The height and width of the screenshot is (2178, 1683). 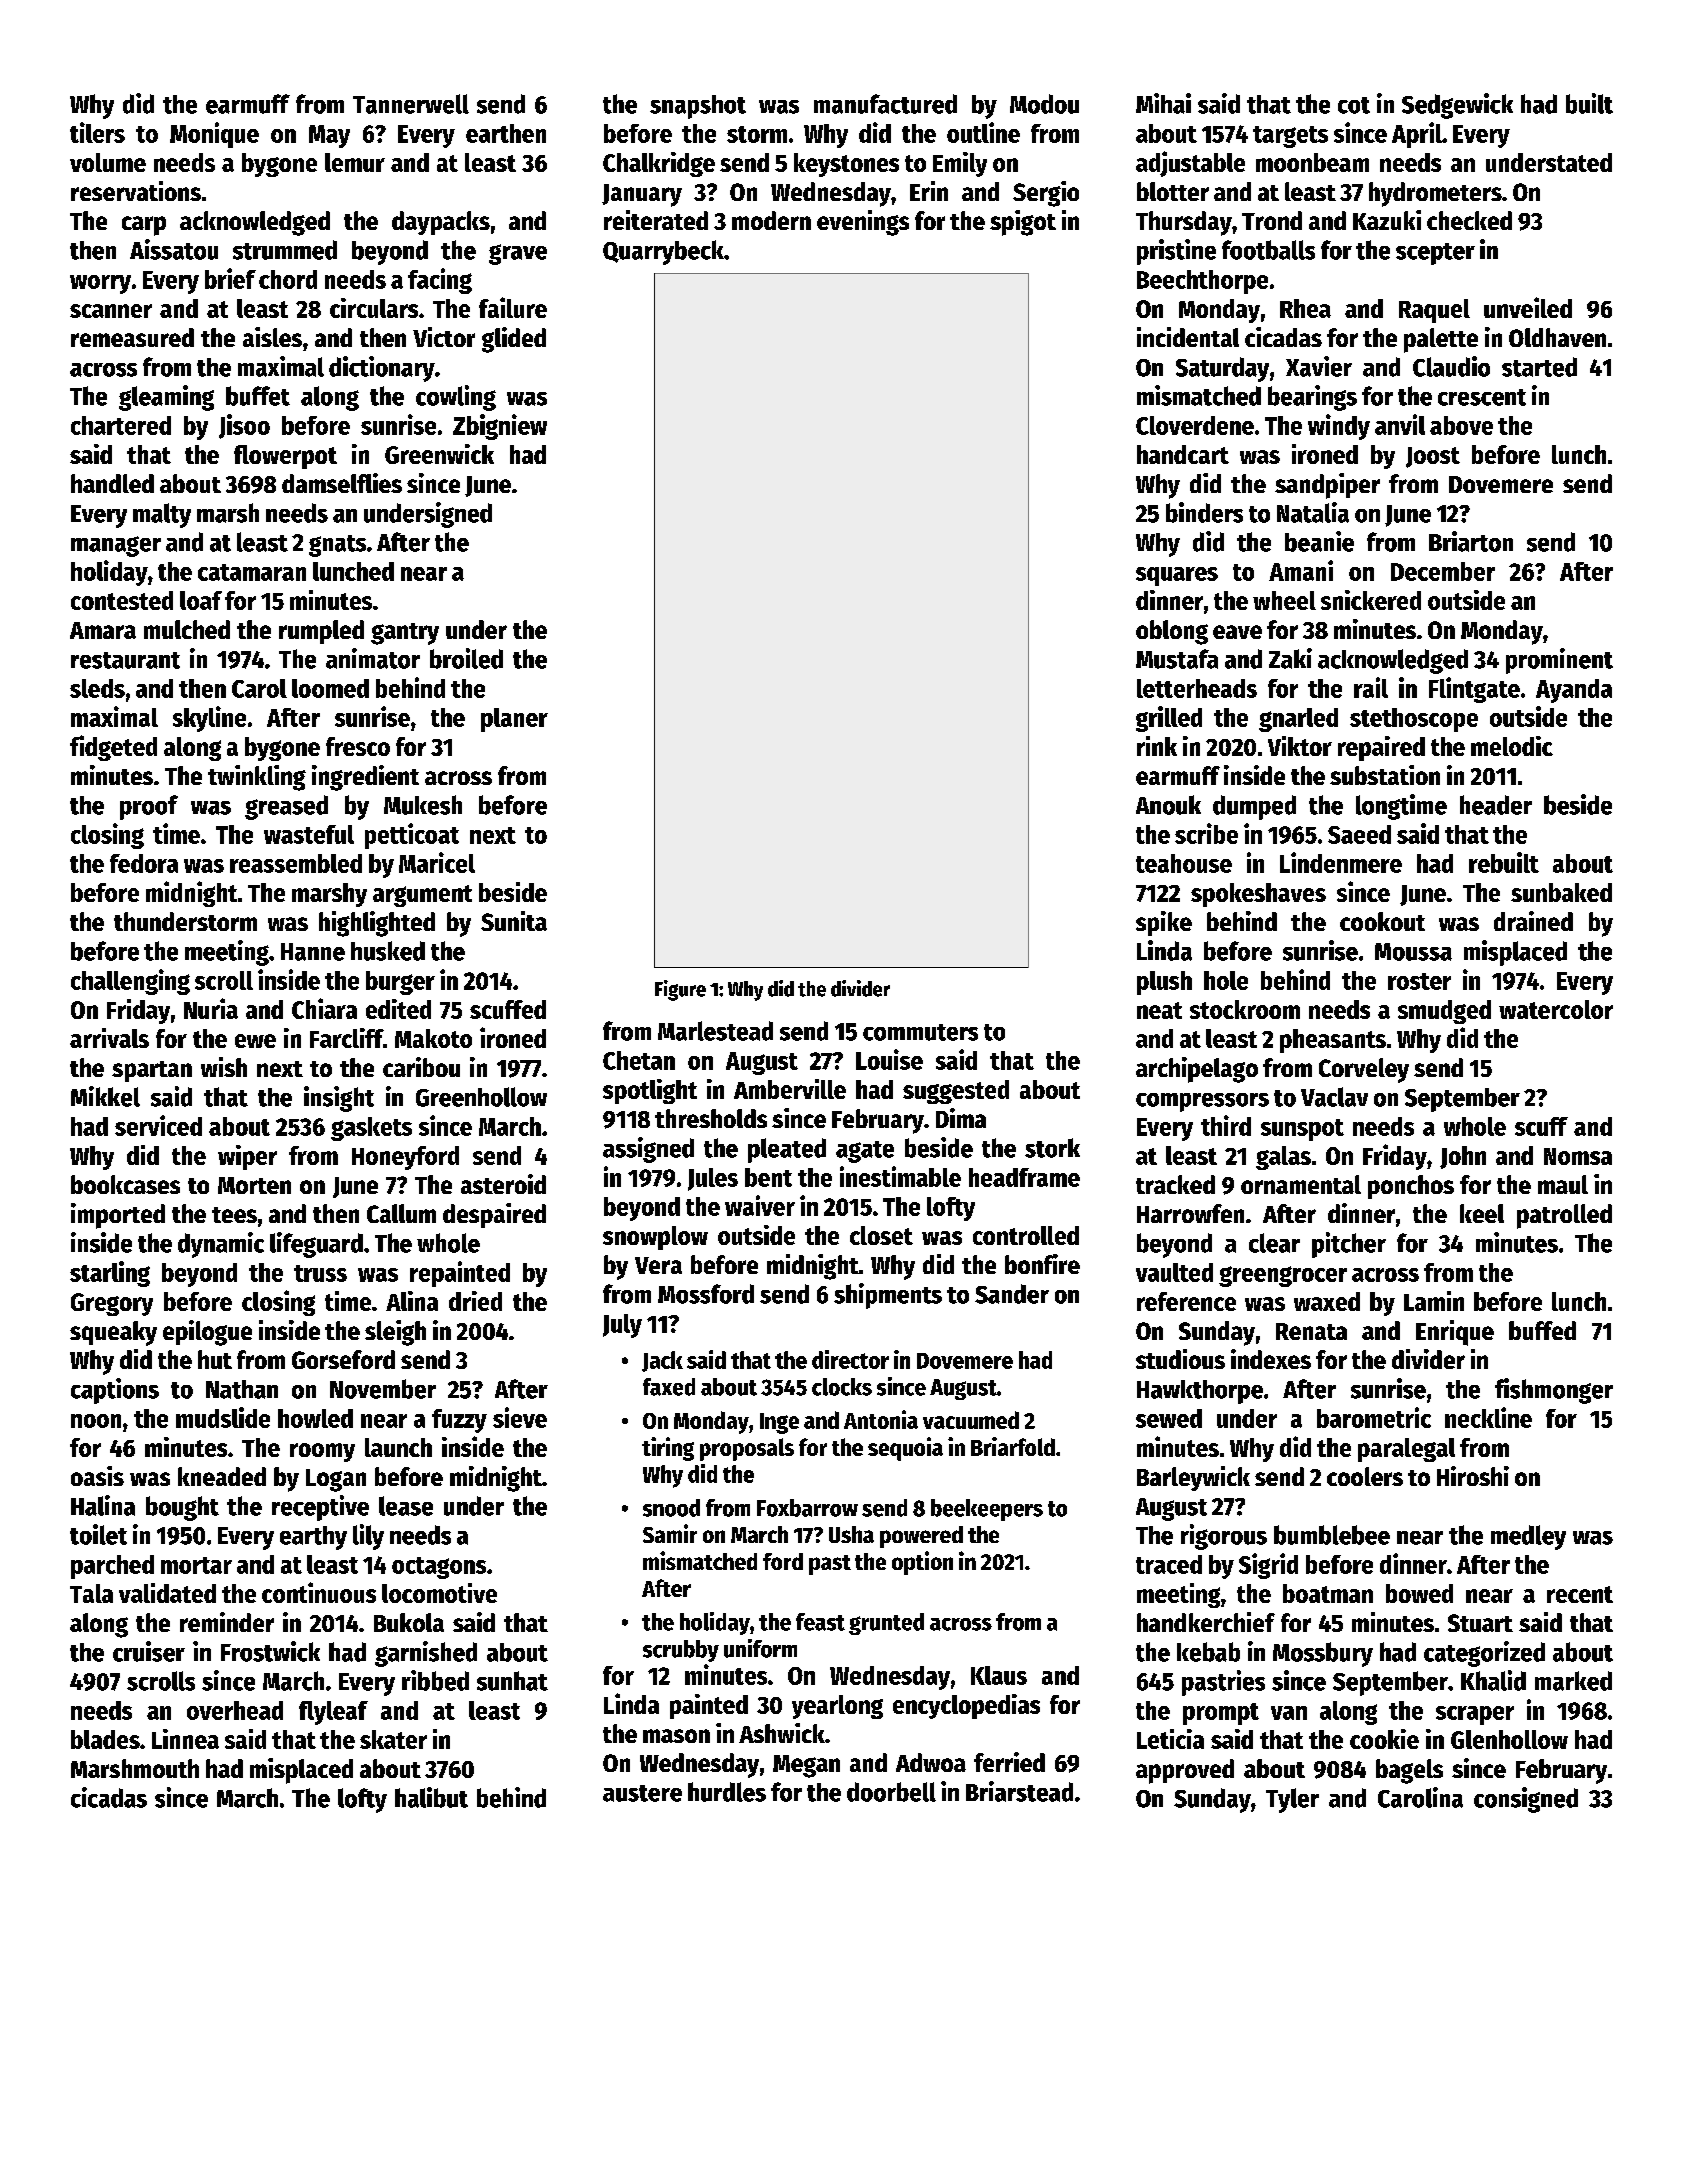 I want to click on Modou, so click(x=1044, y=104).
